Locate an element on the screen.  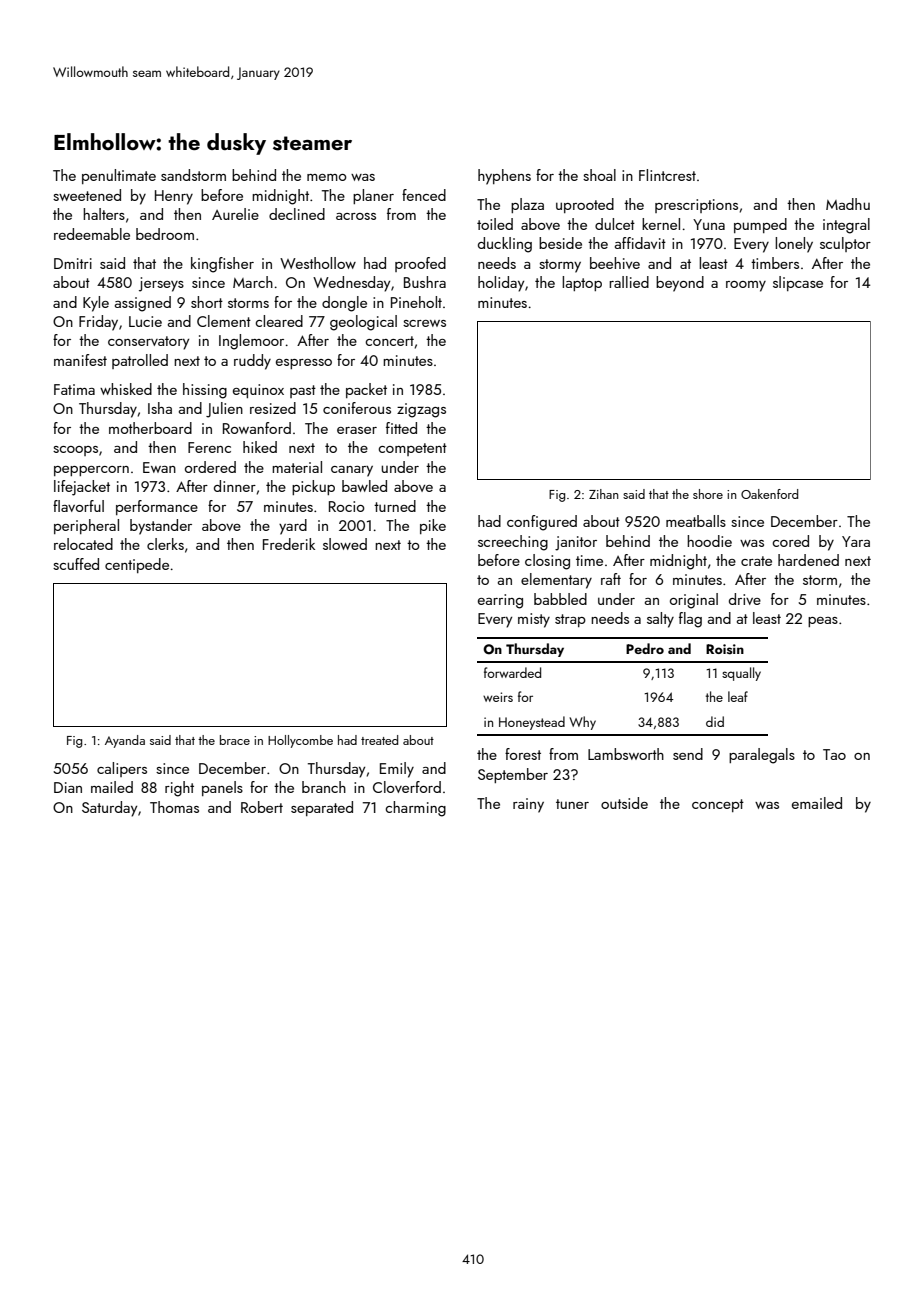
Pineholt is located at coordinates (416, 302).
